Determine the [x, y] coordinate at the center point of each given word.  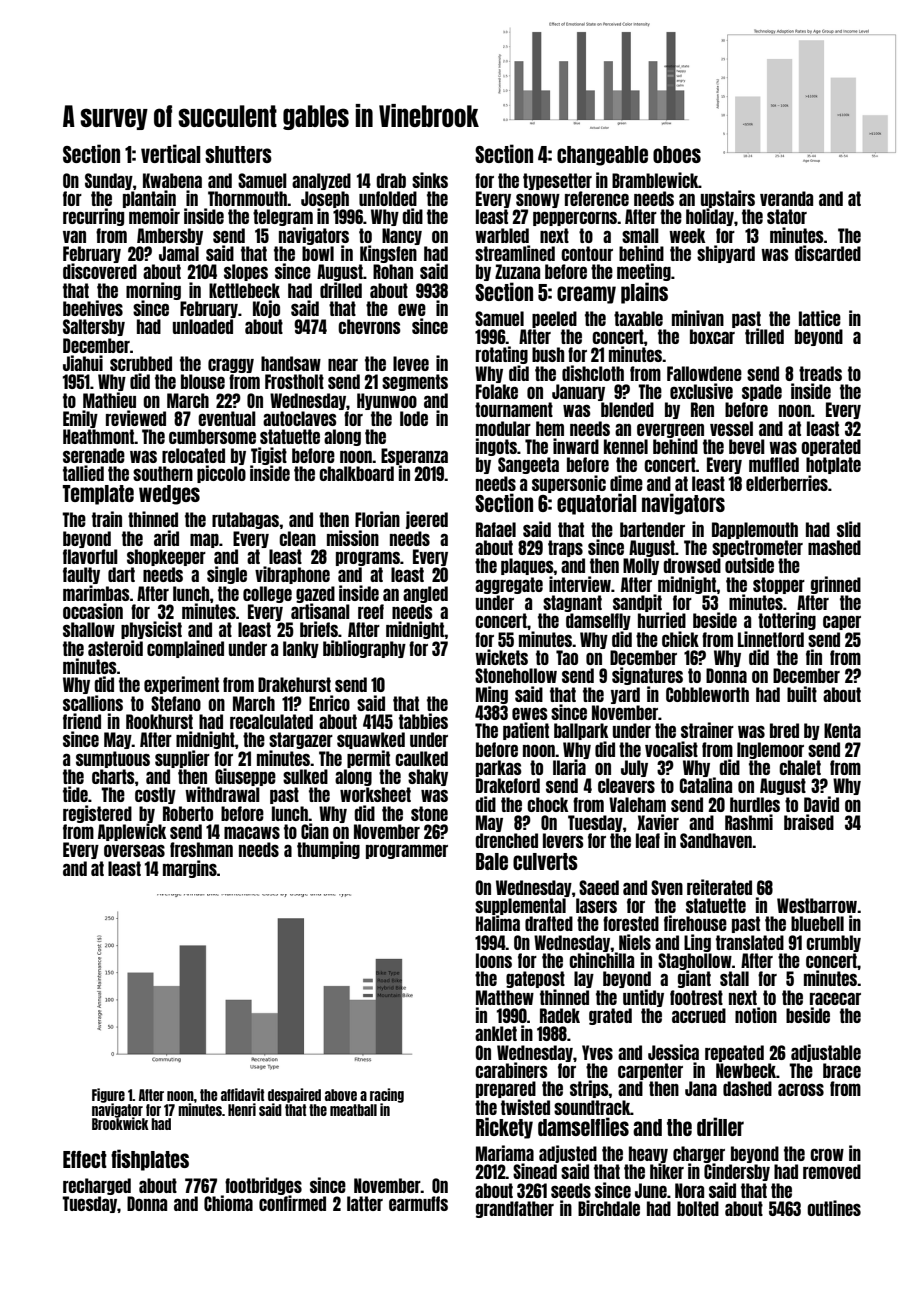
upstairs [728, 199]
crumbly [833, 943]
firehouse [695, 923]
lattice [820, 318]
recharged [97, 1186]
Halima [498, 923]
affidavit [242, 1094]
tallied [83, 473]
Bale [492, 861]
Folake [497, 391]
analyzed [321, 181]
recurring [93, 217]
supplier [182, 759]
